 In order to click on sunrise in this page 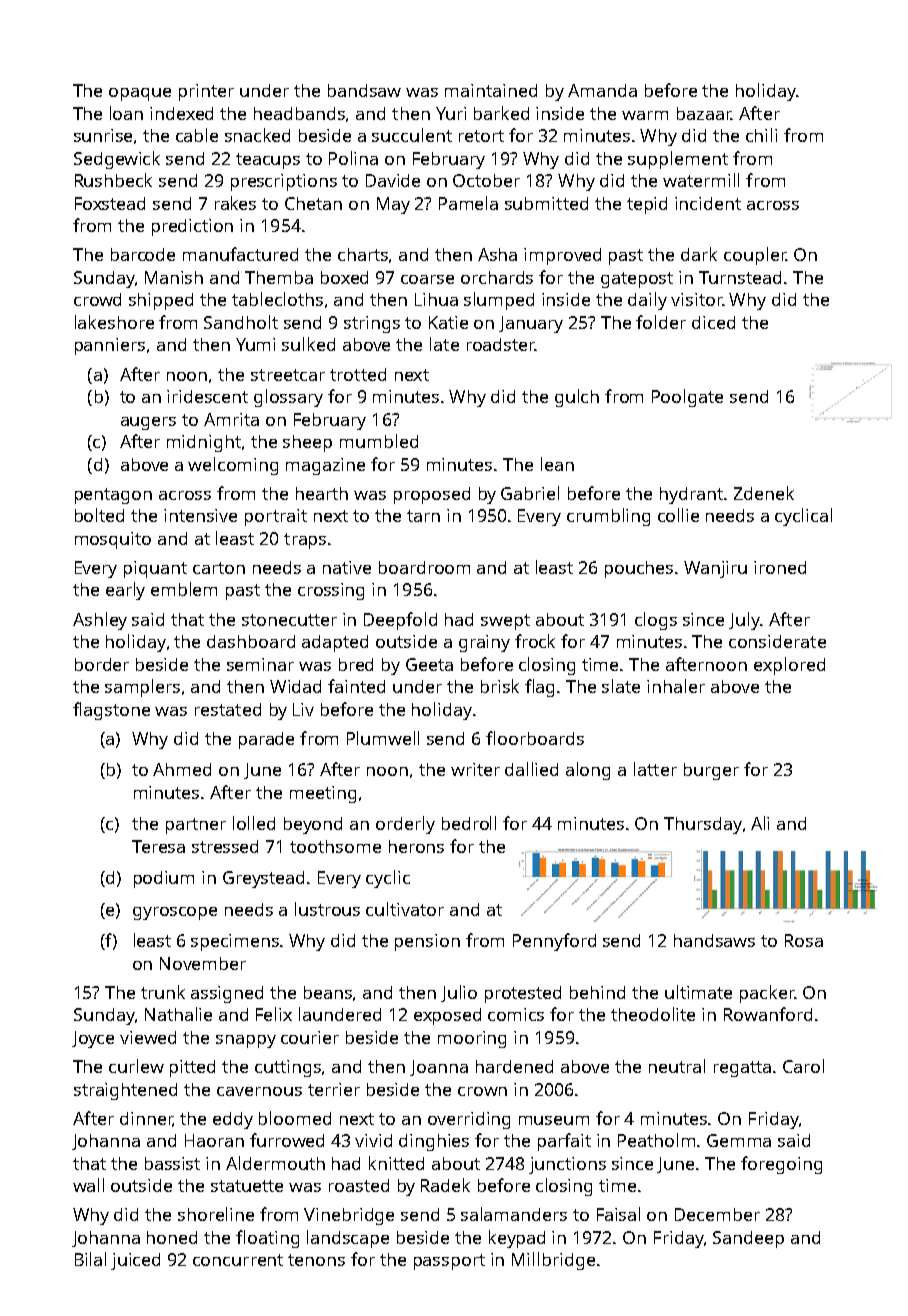, I will do `click(103, 135)`.
